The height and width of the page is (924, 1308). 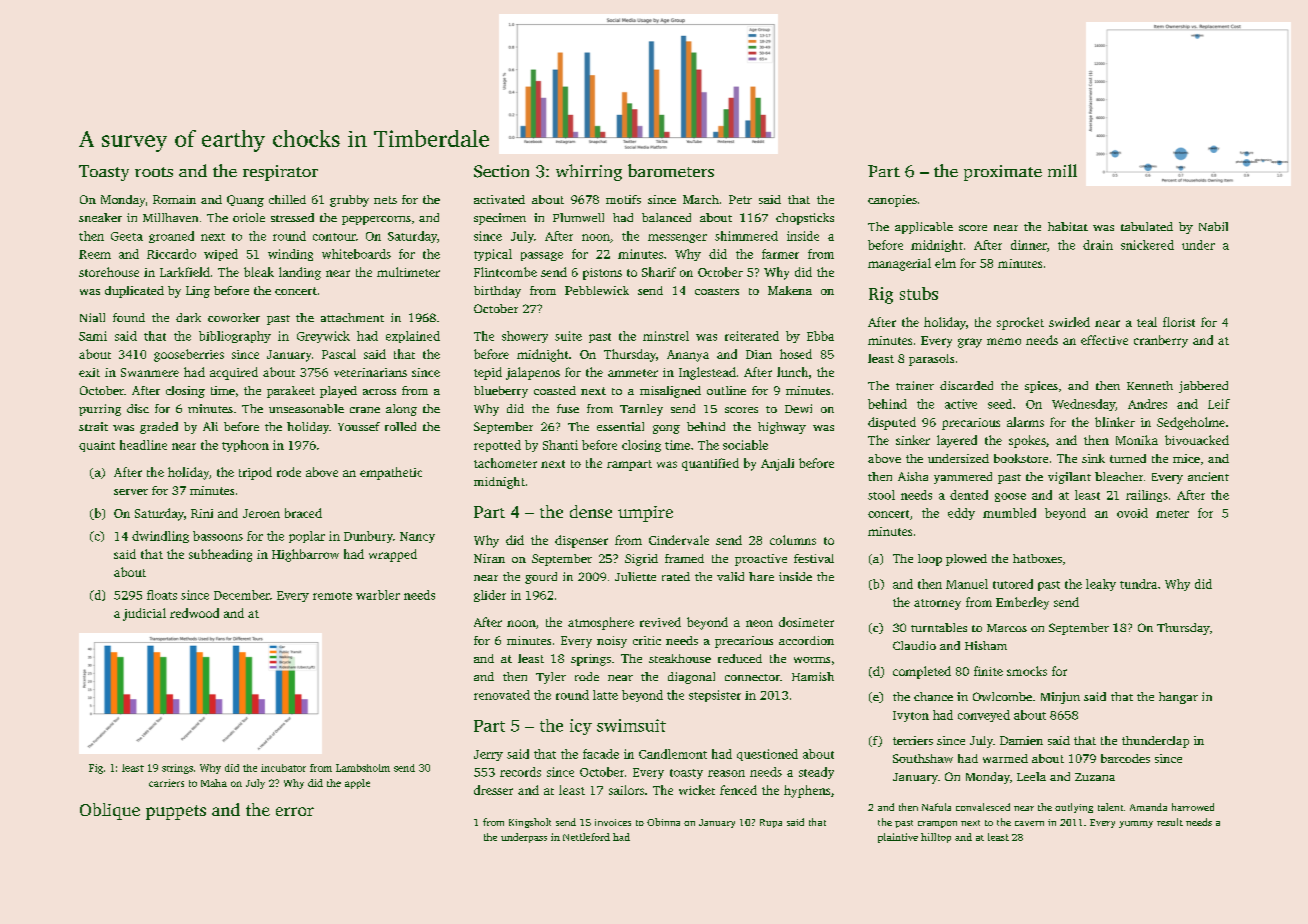 What do you see at coordinates (332, 596) in the page?
I see `remote` at bounding box center [332, 596].
